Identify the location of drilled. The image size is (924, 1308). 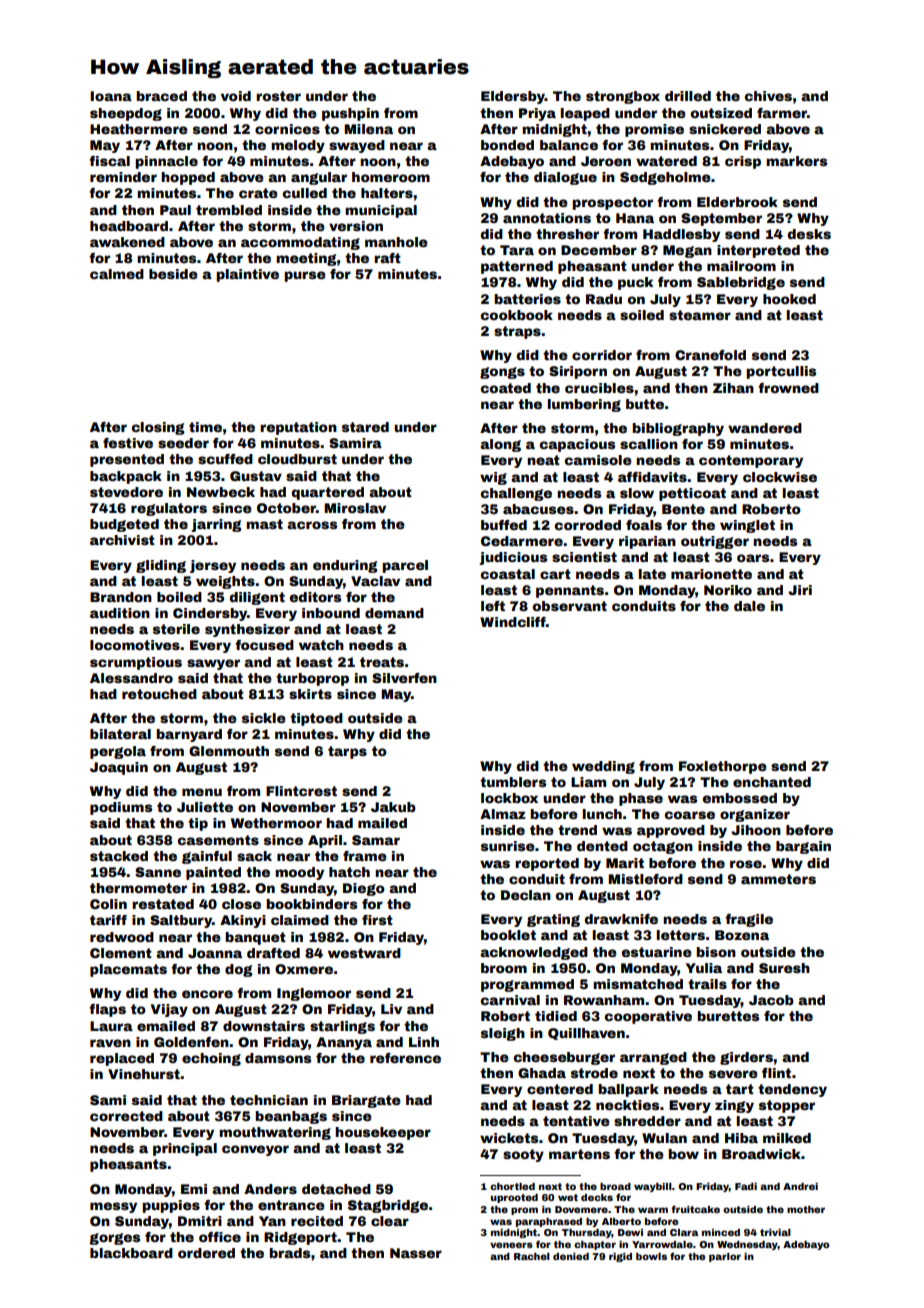
(688, 96).
